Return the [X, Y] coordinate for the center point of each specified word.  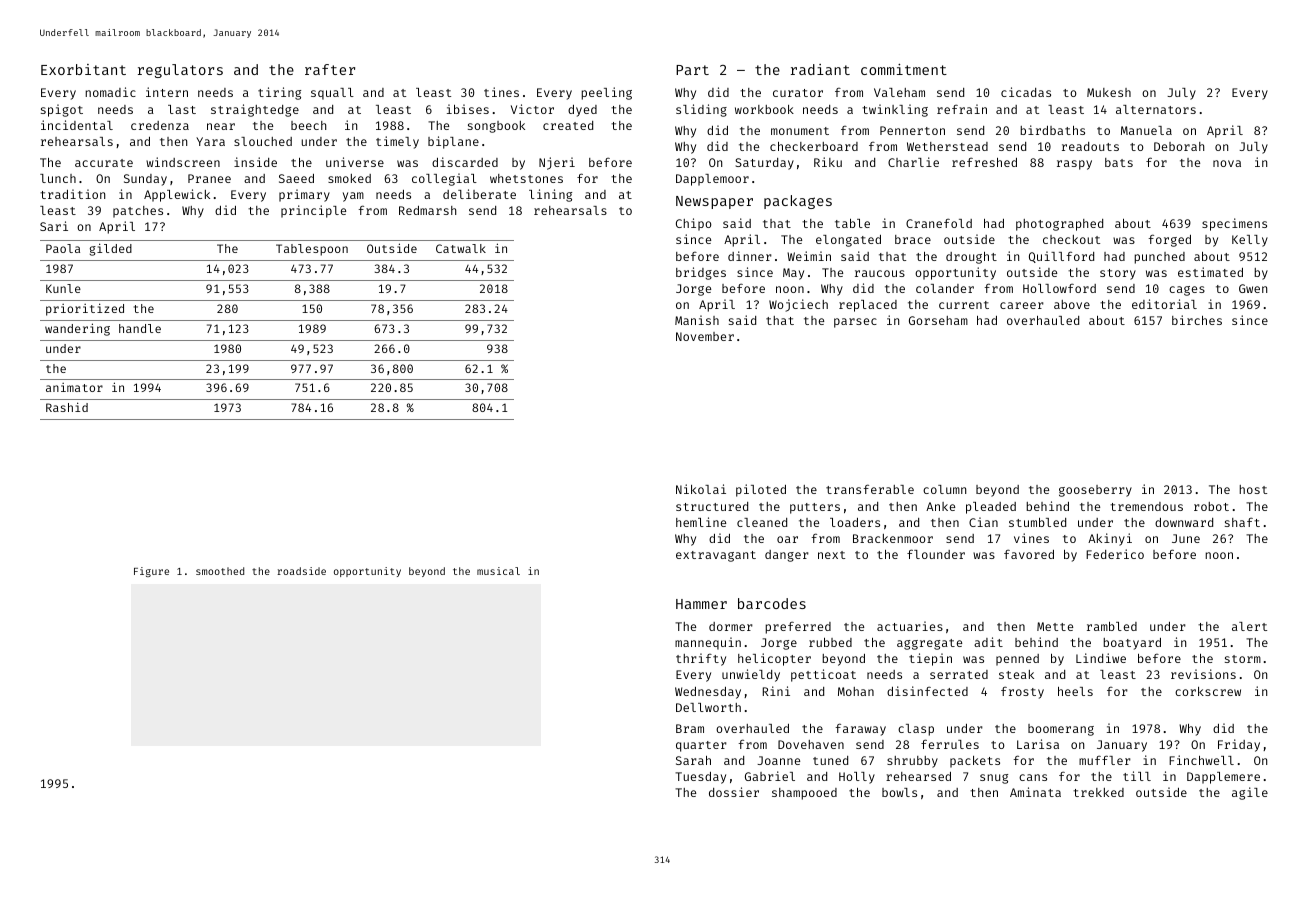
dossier [734, 792]
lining [550, 195]
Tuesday [700, 778]
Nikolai [701, 489]
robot [1211, 506]
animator [74, 387]
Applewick [177, 195]
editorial [1164, 304]
